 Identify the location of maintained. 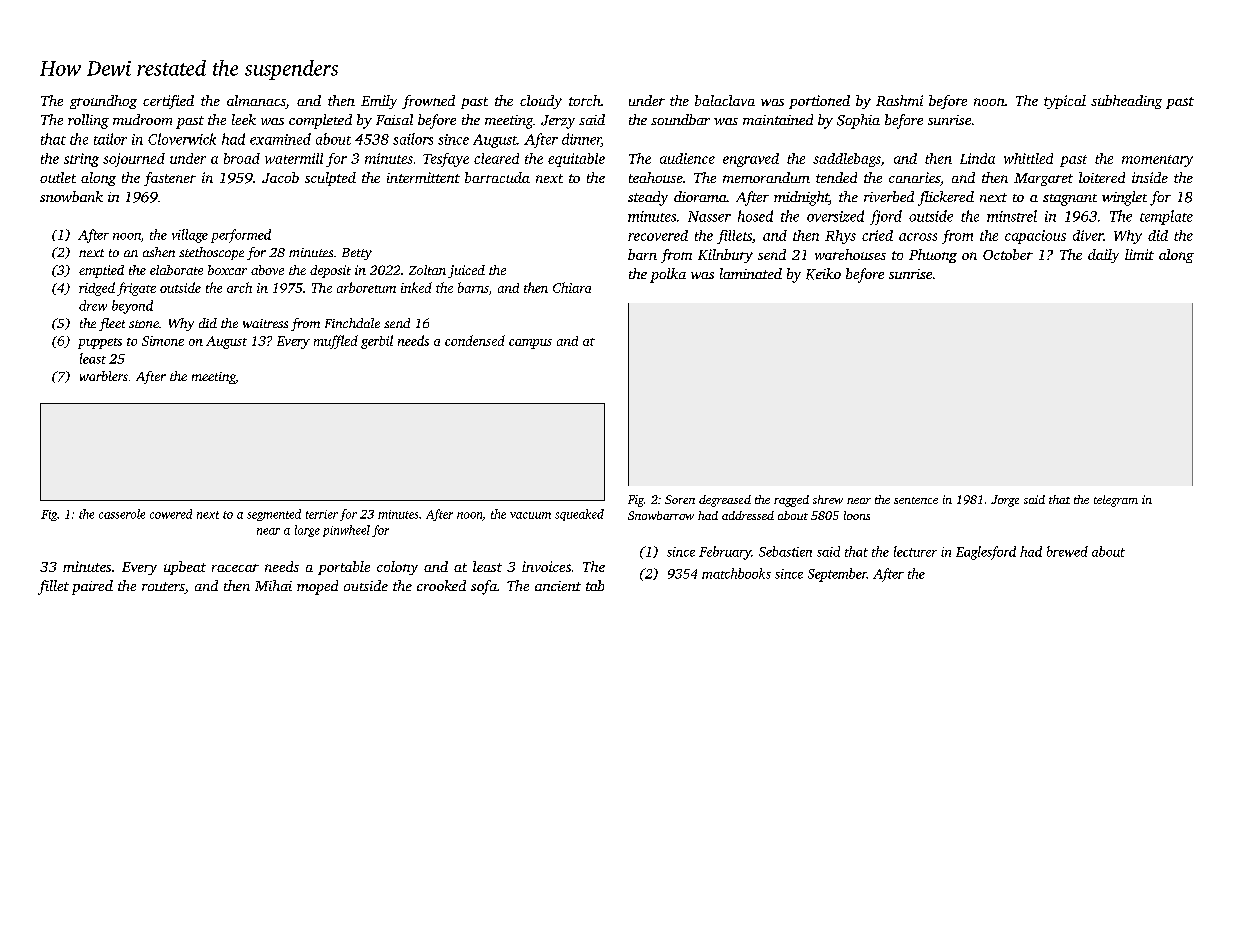
(778, 119).
